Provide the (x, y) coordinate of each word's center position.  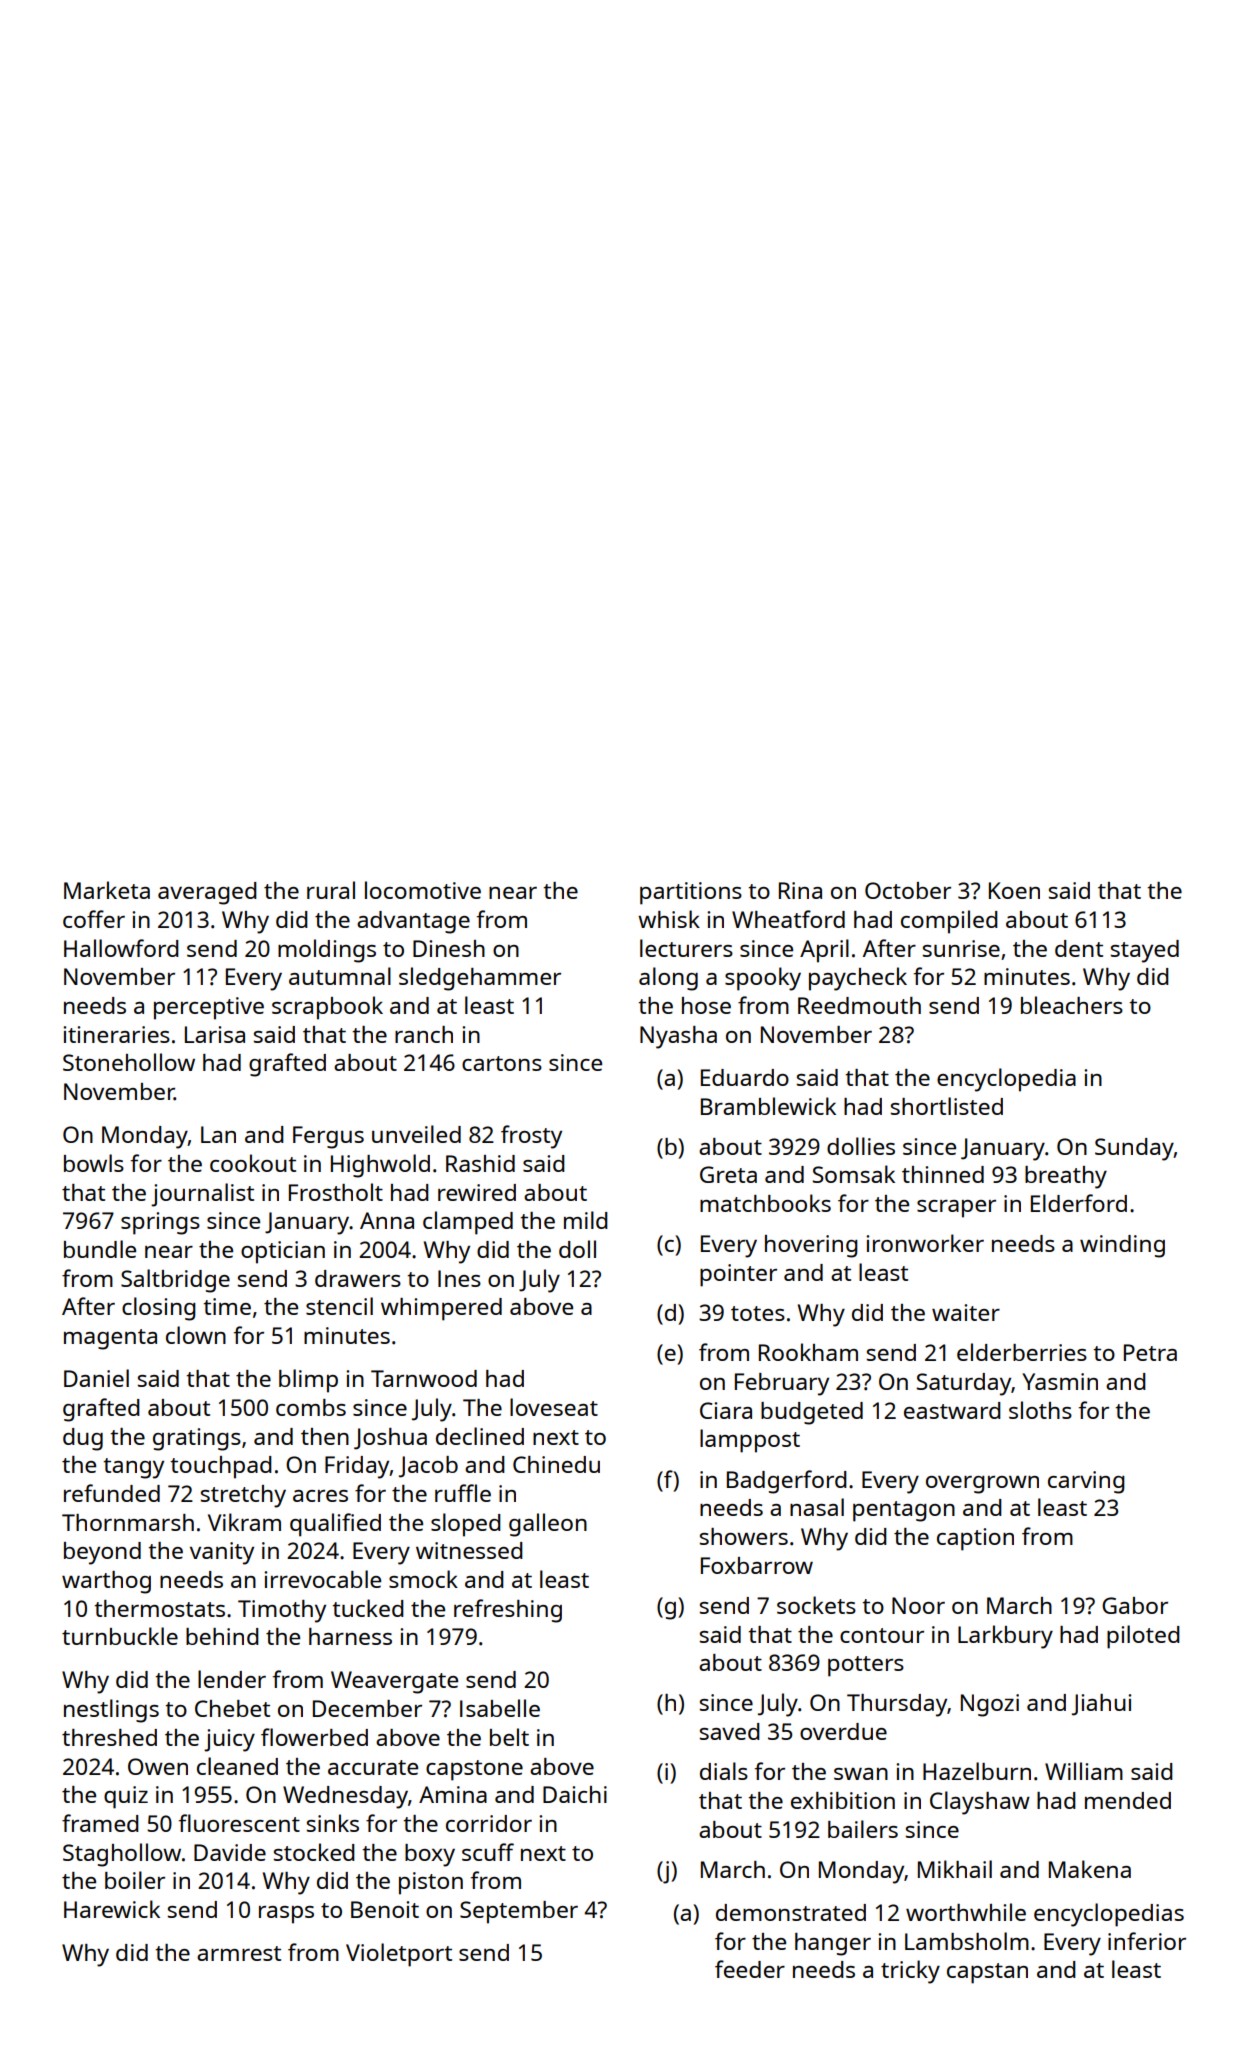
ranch (424, 1034)
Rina (800, 890)
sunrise (961, 948)
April (824, 951)
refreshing (508, 1611)
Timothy (282, 1611)
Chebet (232, 1708)
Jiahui (1101, 1705)
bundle (100, 1249)
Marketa (107, 890)
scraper (956, 1209)
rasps (286, 1915)
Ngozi (990, 1705)
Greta (728, 1174)
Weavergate (394, 1682)
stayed (1145, 951)
